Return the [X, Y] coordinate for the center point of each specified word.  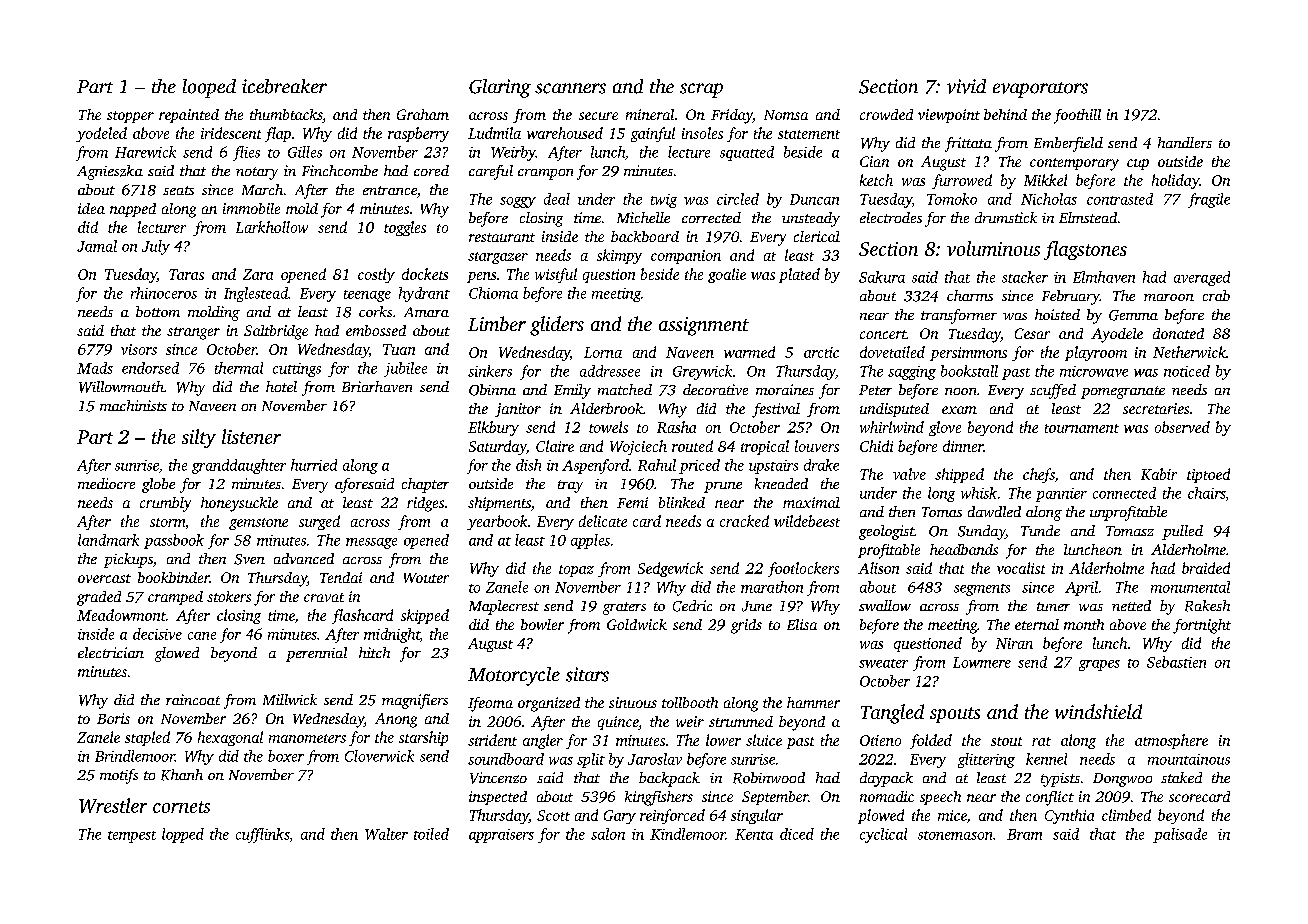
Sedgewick [670, 569]
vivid [966, 86]
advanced [304, 558]
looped [209, 88]
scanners [570, 88]
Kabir [1159, 474]
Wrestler [113, 805]
